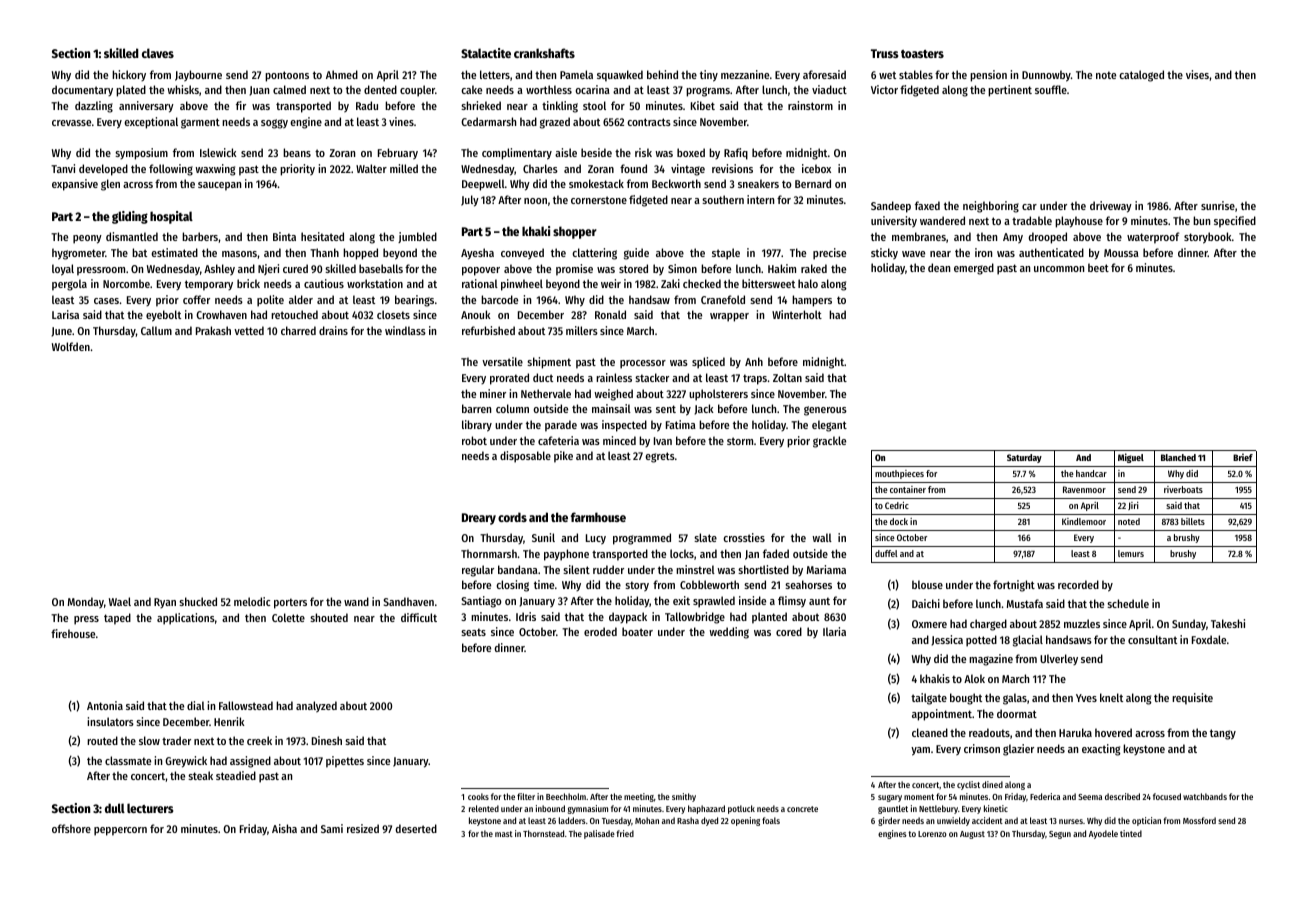 The width and height of the image is (1308, 924). Describe the element at coordinates (371, 168) in the image. I see `Walter` at that location.
